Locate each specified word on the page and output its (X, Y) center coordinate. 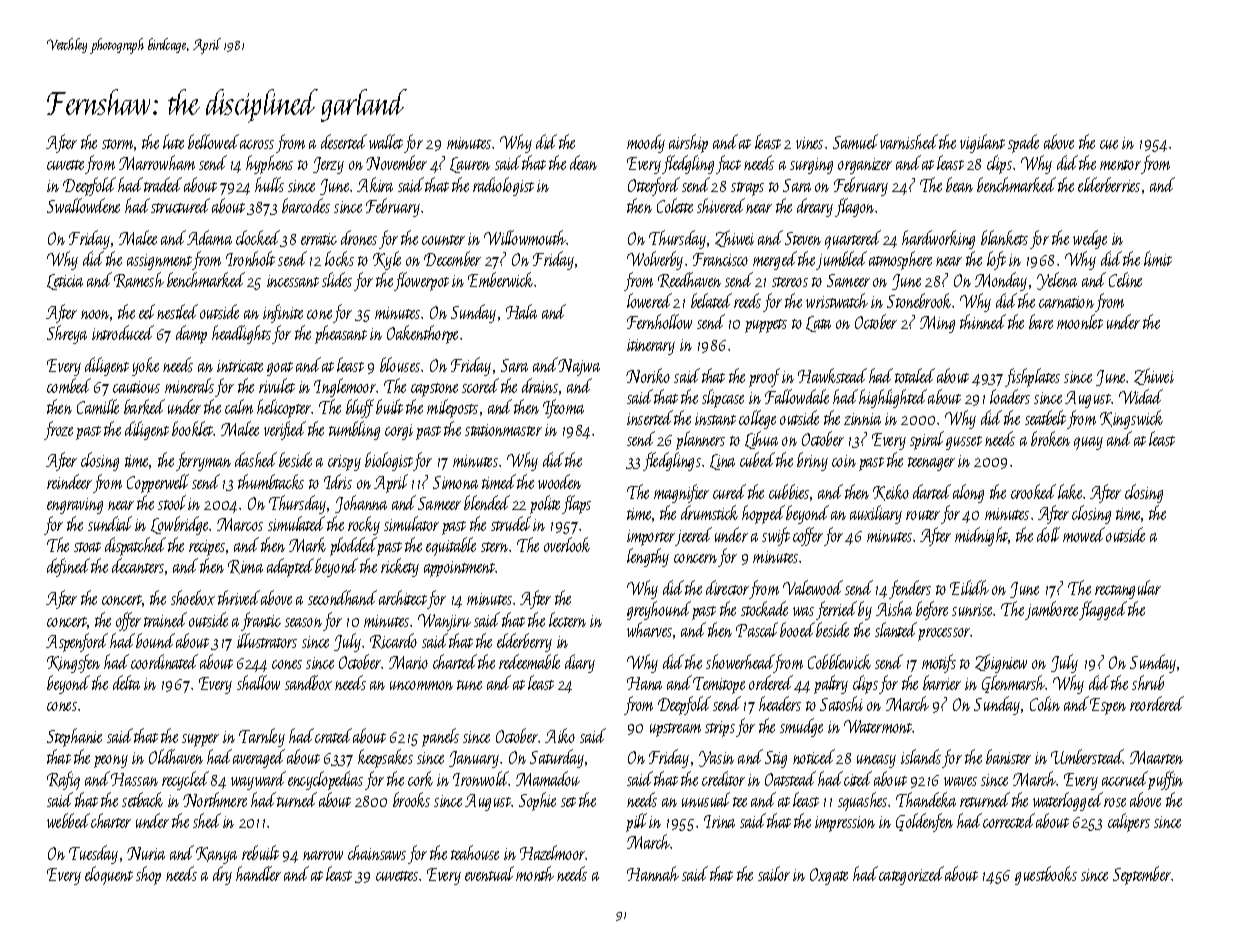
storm (118, 145)
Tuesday (93, 854)
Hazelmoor (553, 852)
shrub (1148, 682)
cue (1109, 144)
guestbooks (1046, 875)
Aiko (560, 735)
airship (688, 143)
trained (165, 619)
